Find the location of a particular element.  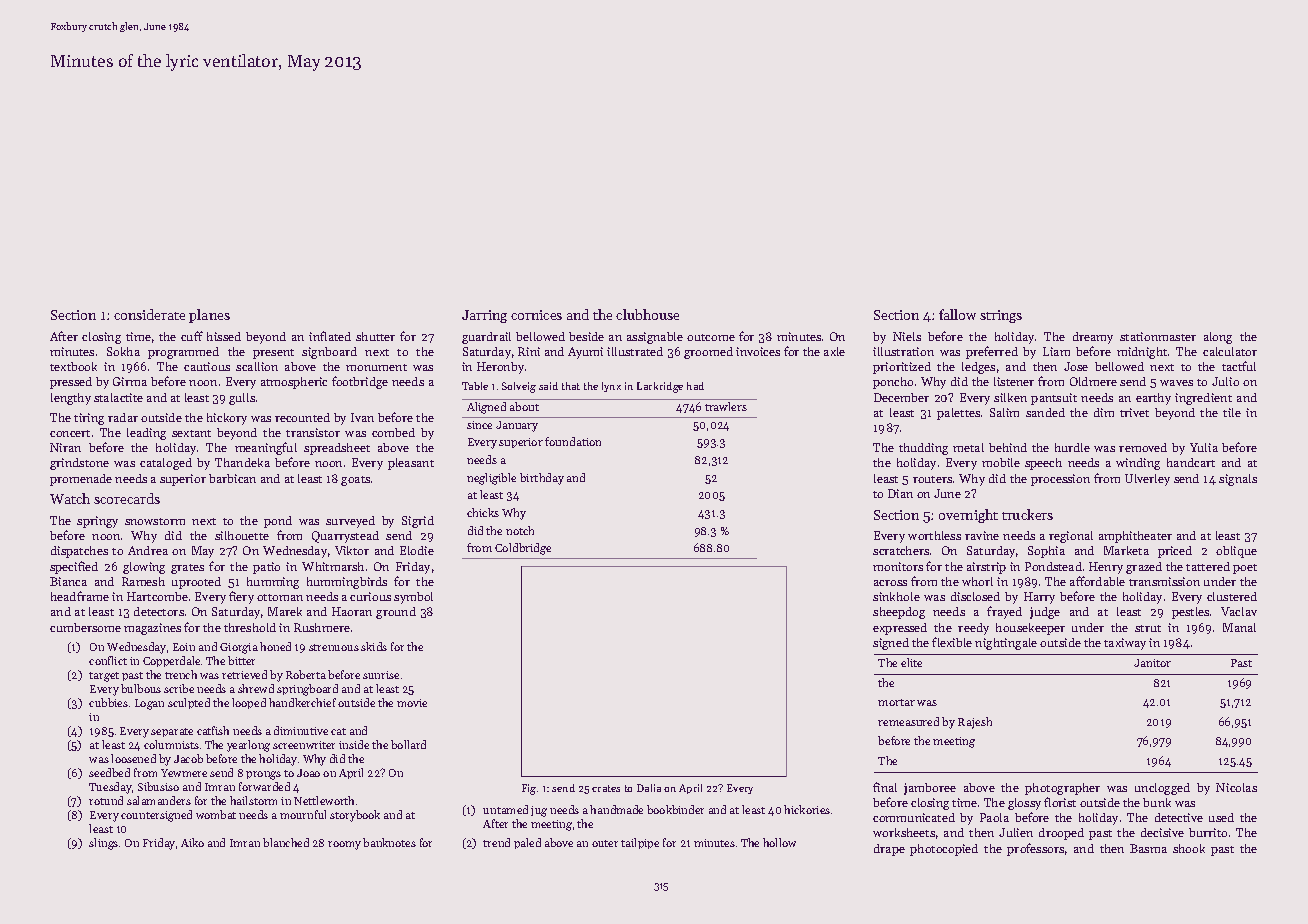

trend is located at coordinates (496, 842).
